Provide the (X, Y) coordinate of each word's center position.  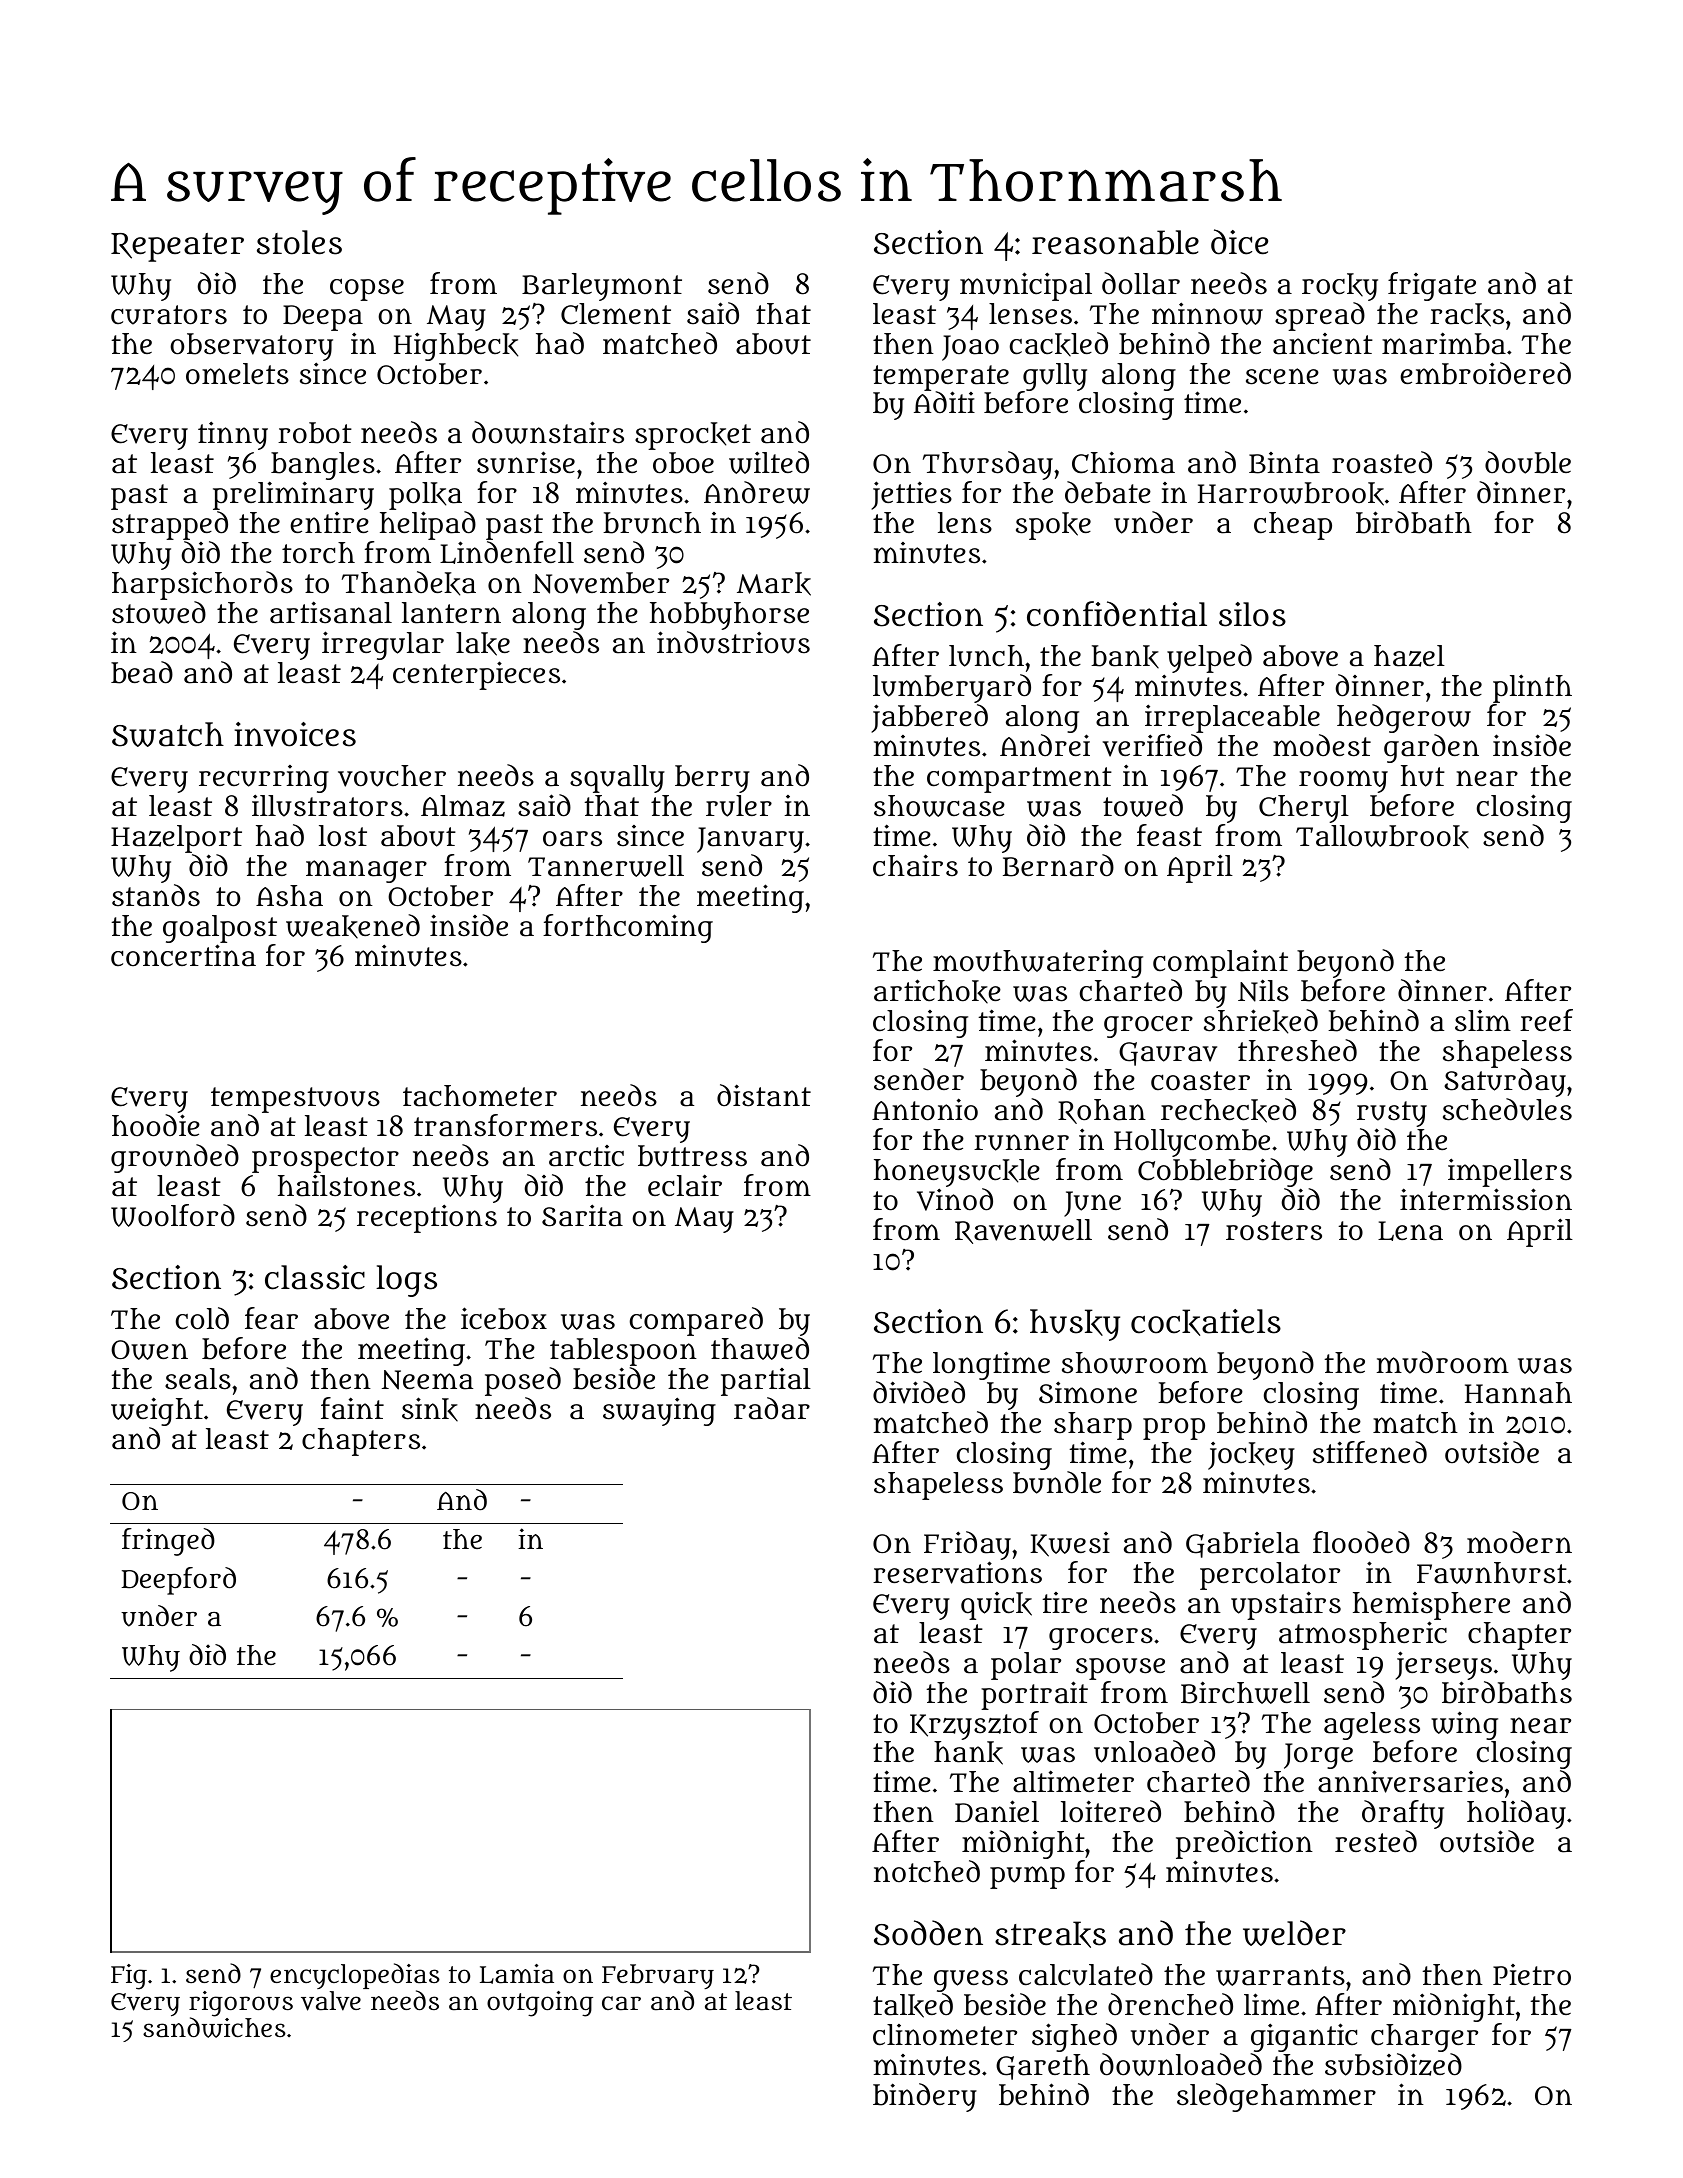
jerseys (1443, 1665)
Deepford (179, 1581)
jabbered (929, 718)
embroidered (1485, 373)
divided (919, 1392)
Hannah (1518, 1393)
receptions (427, 1218)
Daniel (997, 1811)
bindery (925, 2097)
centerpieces (476, 675)
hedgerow (1404, 718)
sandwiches (214, 2027)
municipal (1026, 286)
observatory (251, 347)
